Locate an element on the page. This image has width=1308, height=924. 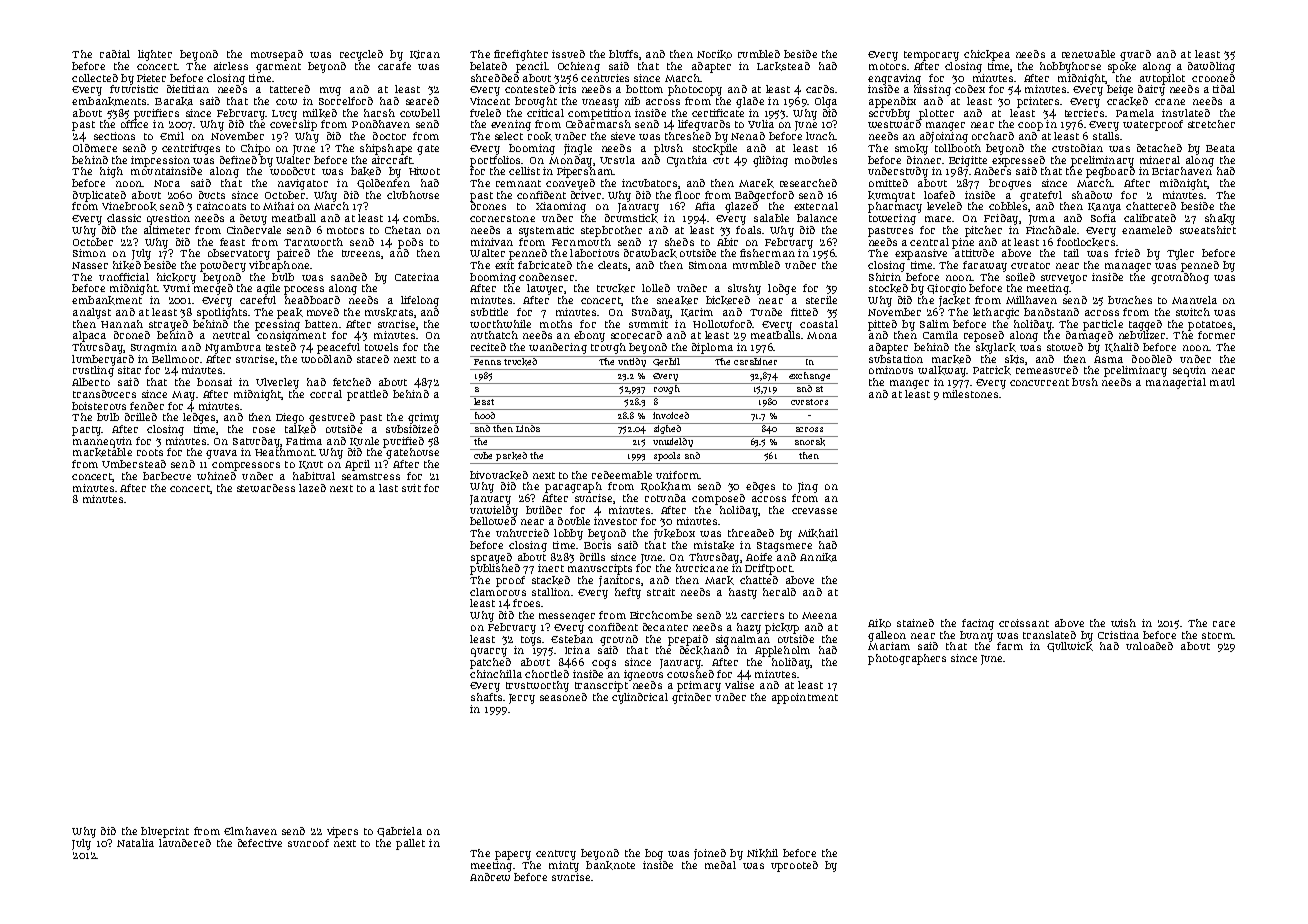
croissant is located at coordinates (1024, 623).
